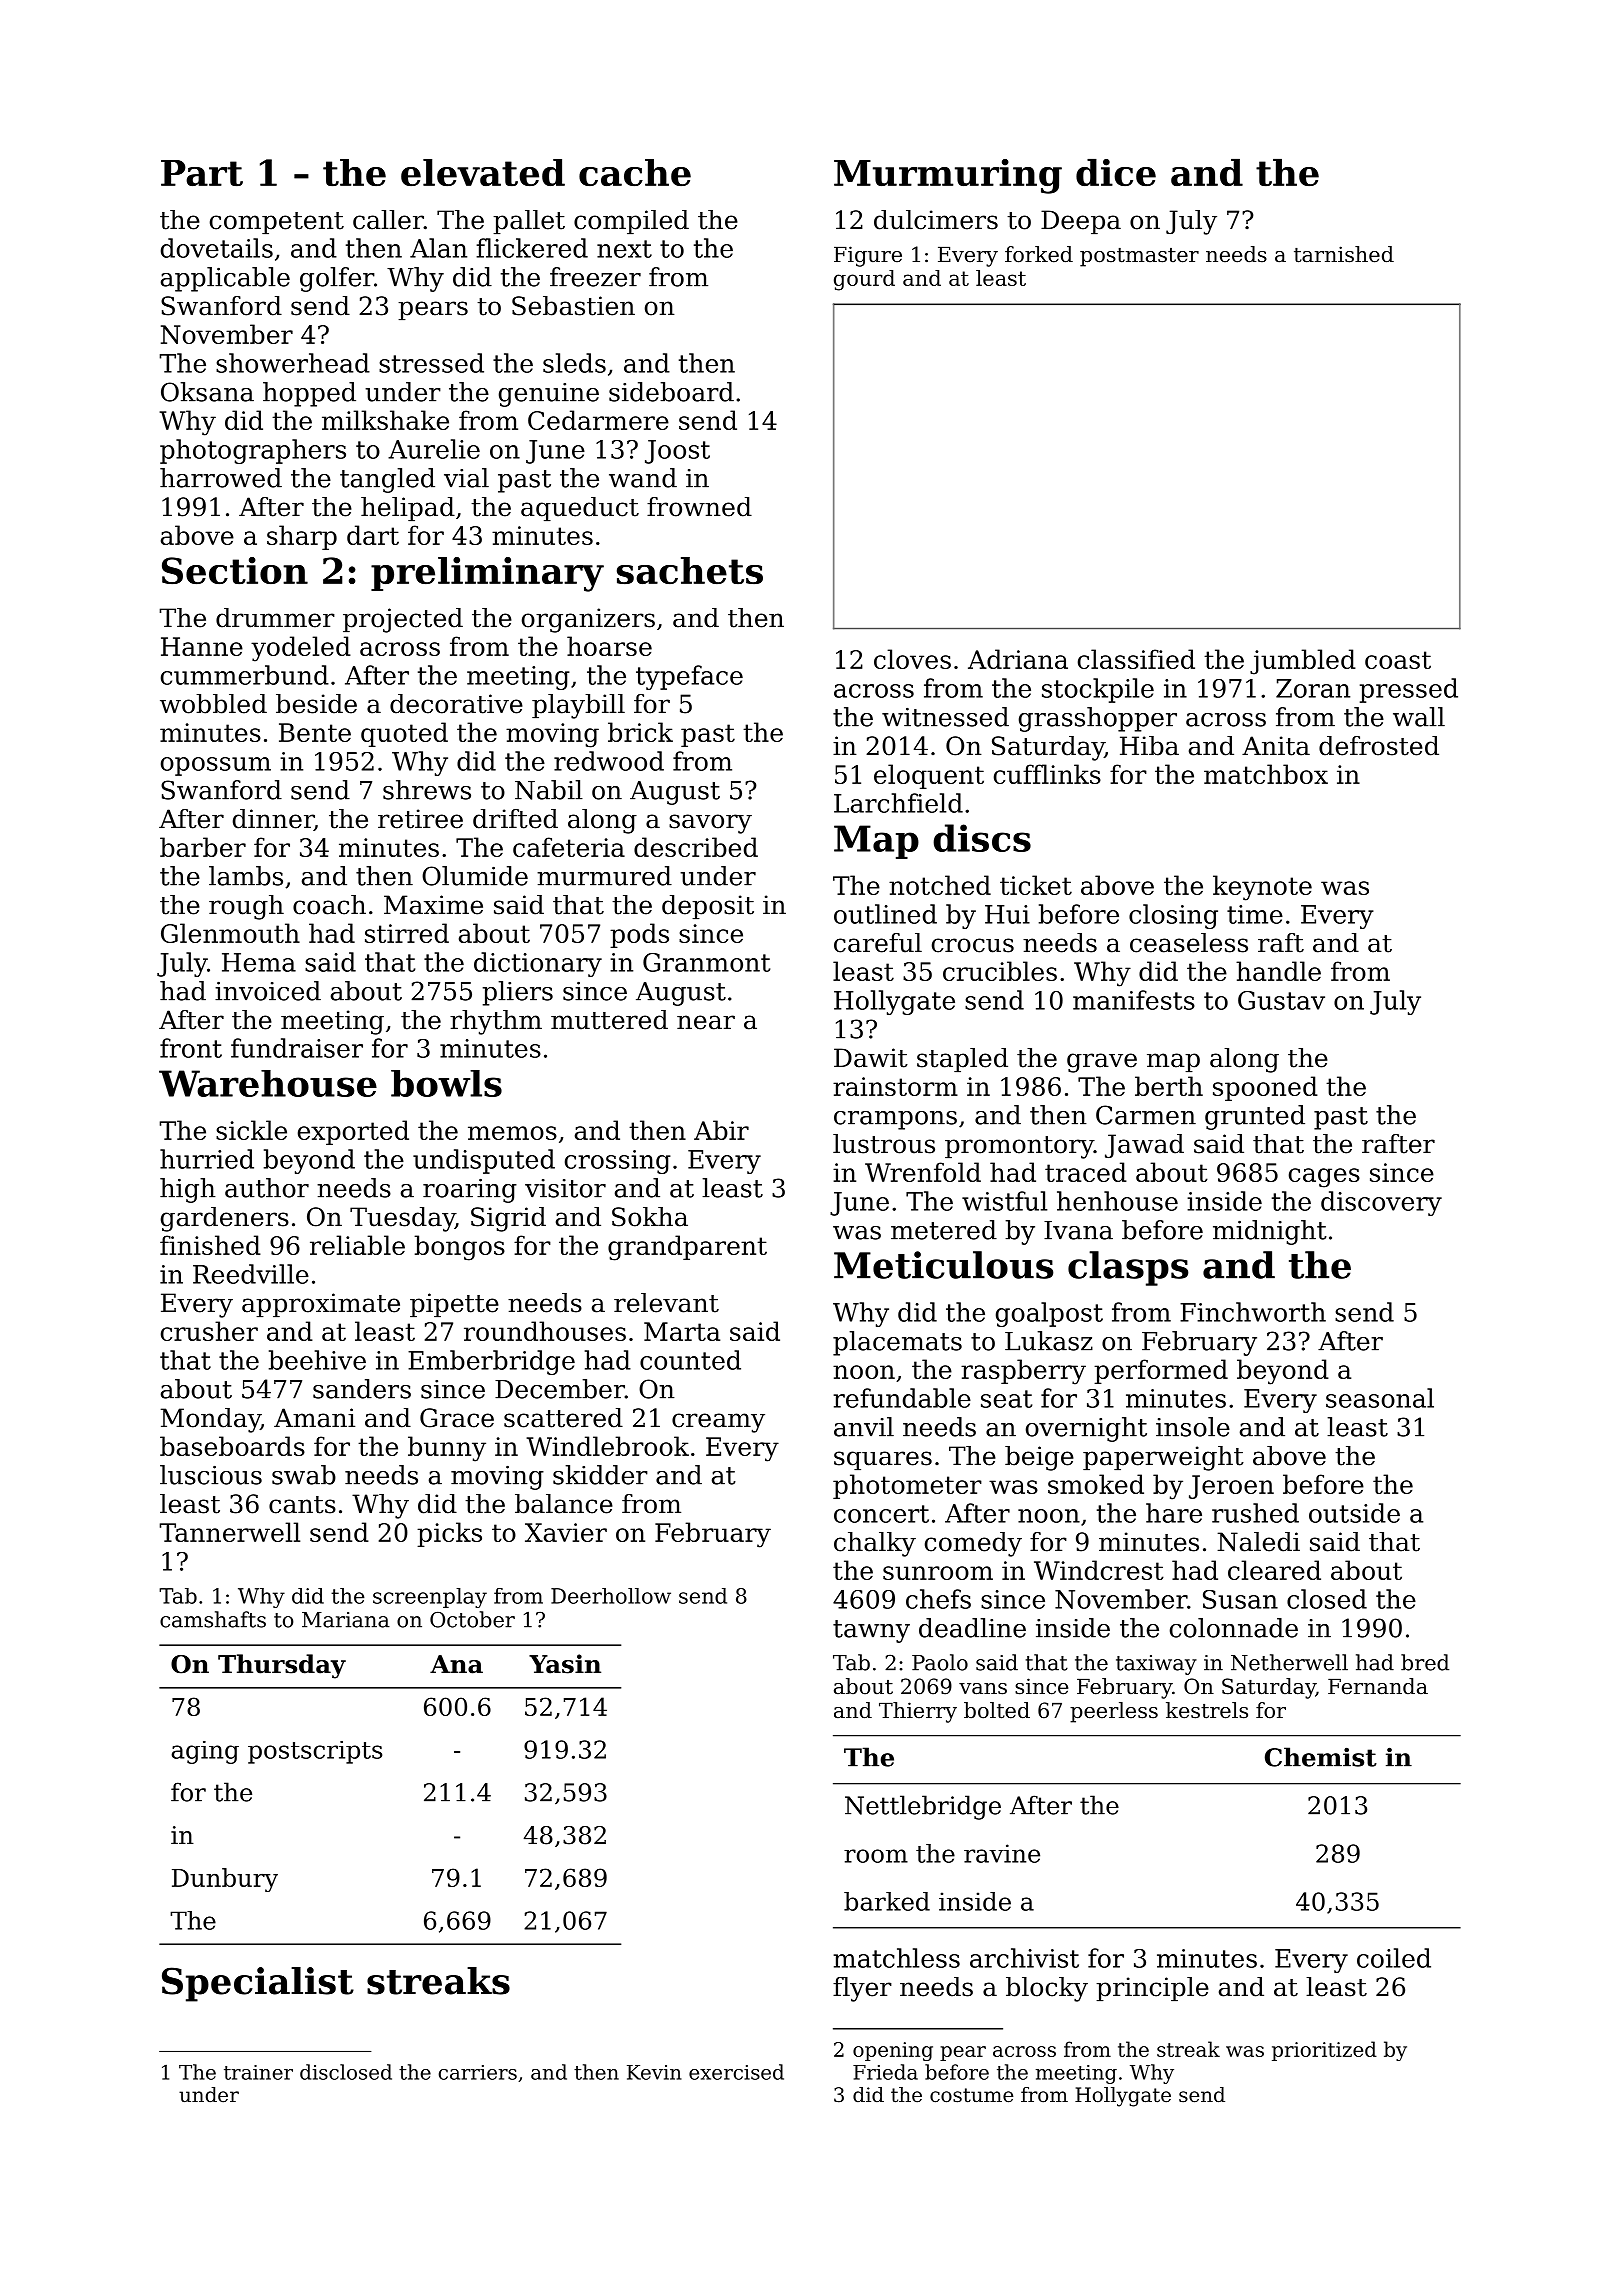 The image size is (1620, 2292). Describe the element at coordinates (721, 1130) in the screenshot. I see `Abir` at that location.
